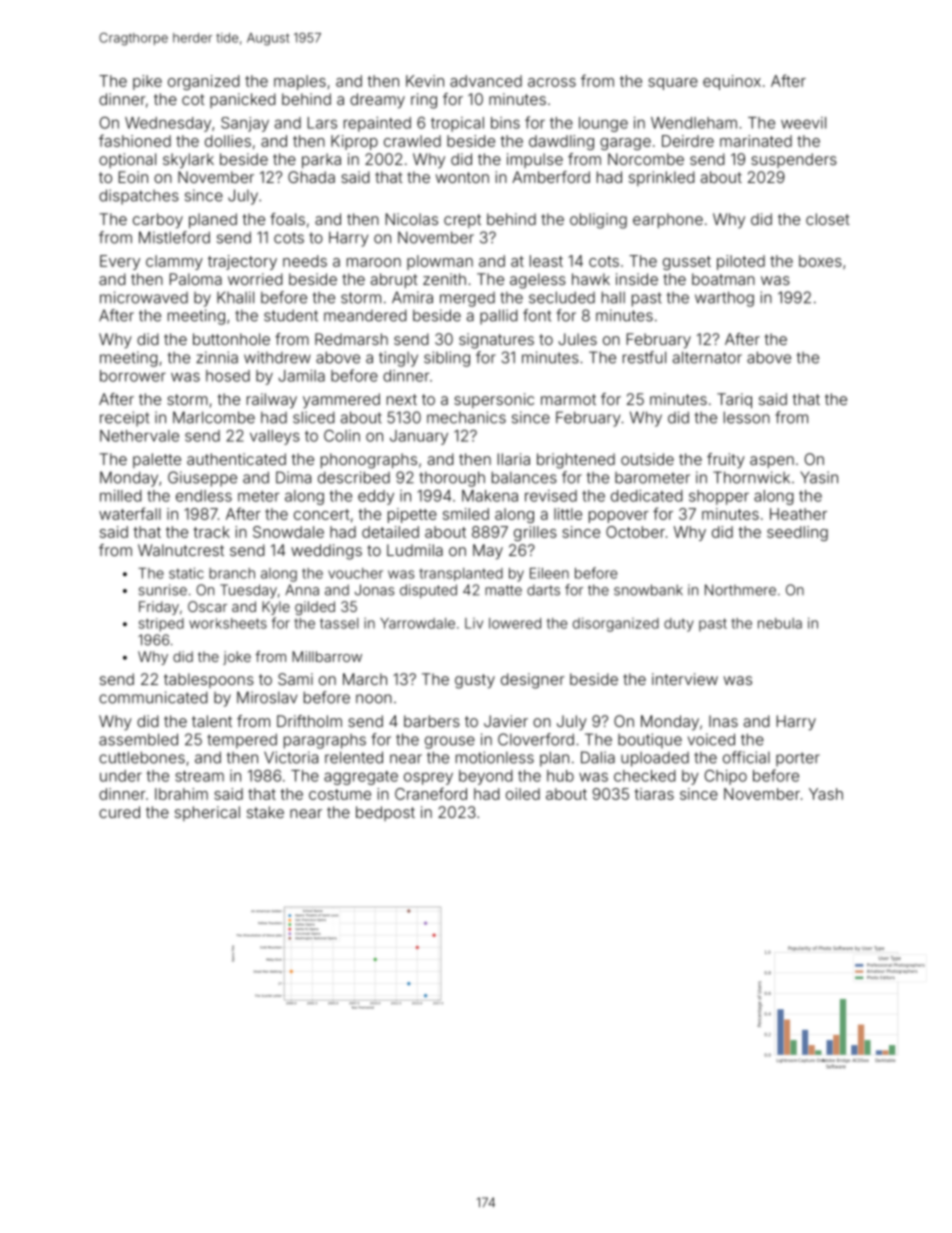 The width and height of the page is (952, 1233). I want to click on ageless, so click(538, 281).
